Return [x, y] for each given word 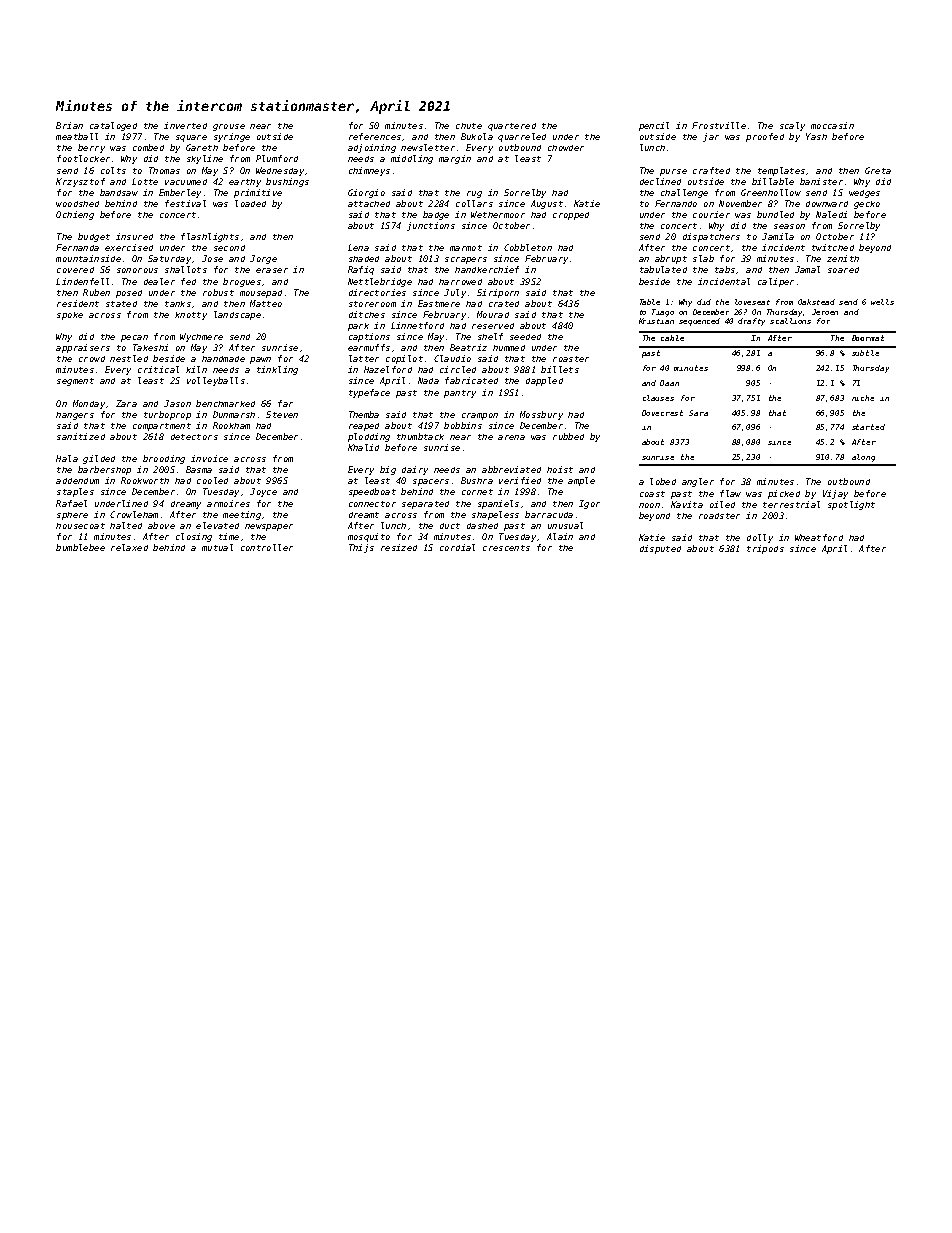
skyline [205, 159]
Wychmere [201, 337]
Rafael [71, 503]
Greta [878, 170]
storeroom [372, 304]
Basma [199, 469]
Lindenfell [82, 281]
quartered [512, 127]
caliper [776, 282]
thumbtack [420, 436]
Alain [560, 536]
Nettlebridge [380, 282]
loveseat [752, 302]
